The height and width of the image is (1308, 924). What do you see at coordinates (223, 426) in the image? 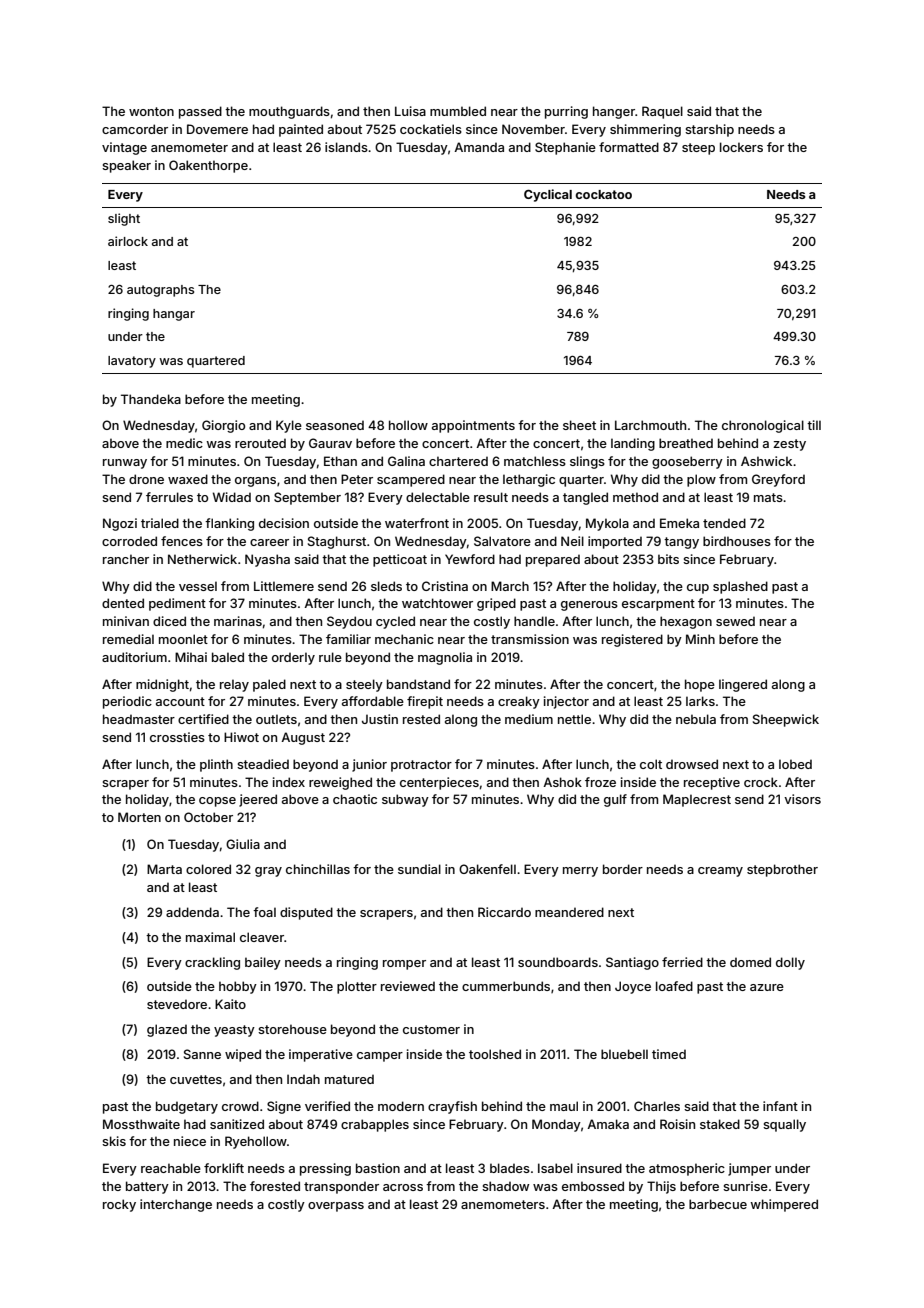
I see `Giorgio` at bounding box center [223, 426].
